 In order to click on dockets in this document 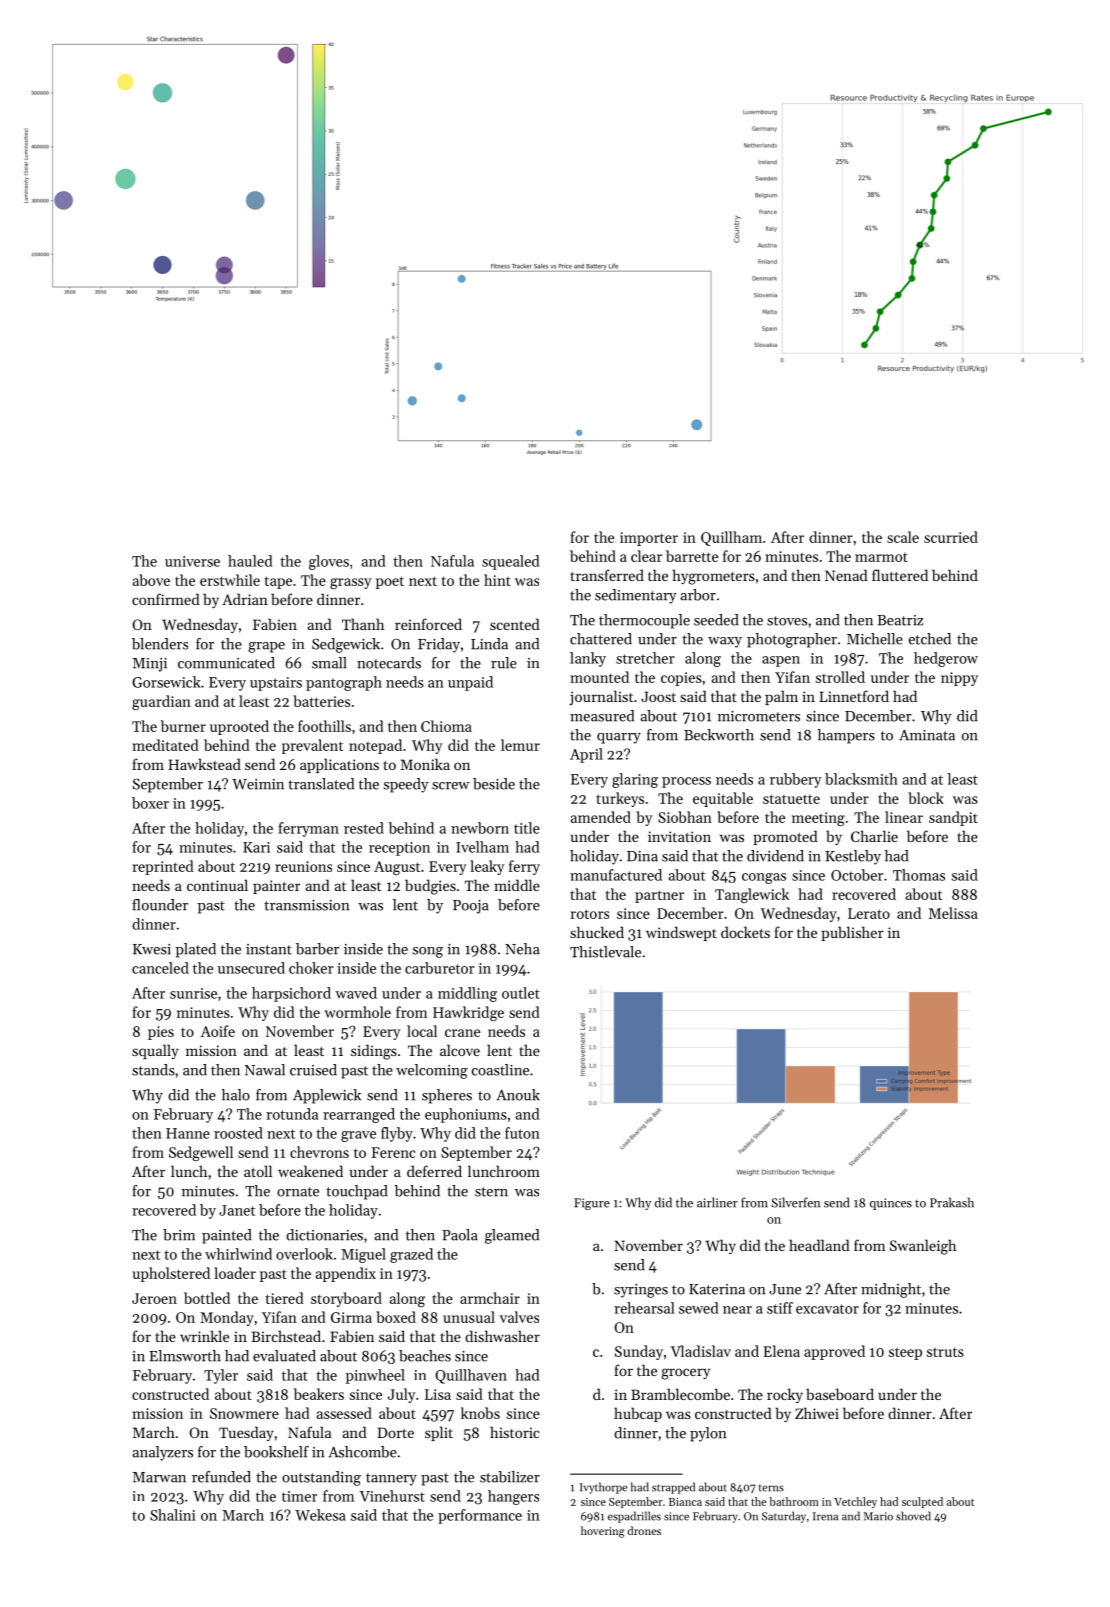, I will do `click(745, 932)`.
